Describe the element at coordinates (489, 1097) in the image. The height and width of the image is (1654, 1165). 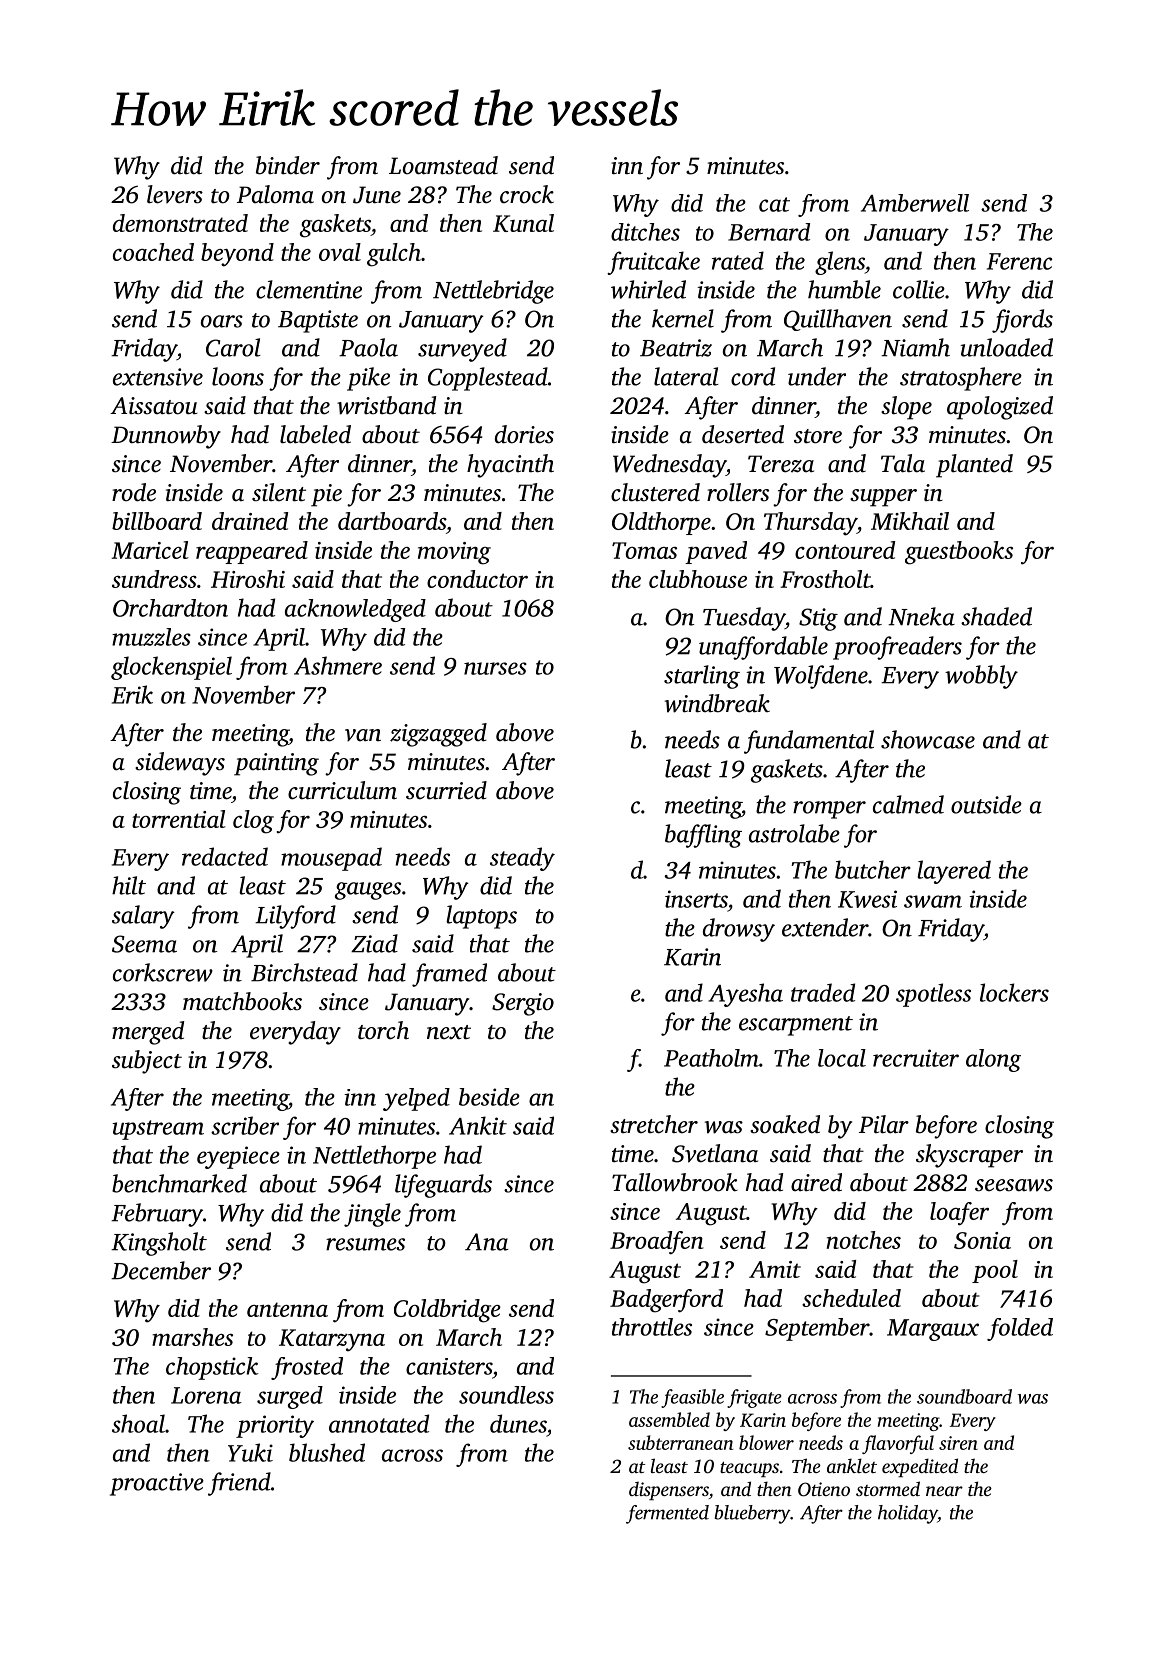
I see `beside` at that location.
